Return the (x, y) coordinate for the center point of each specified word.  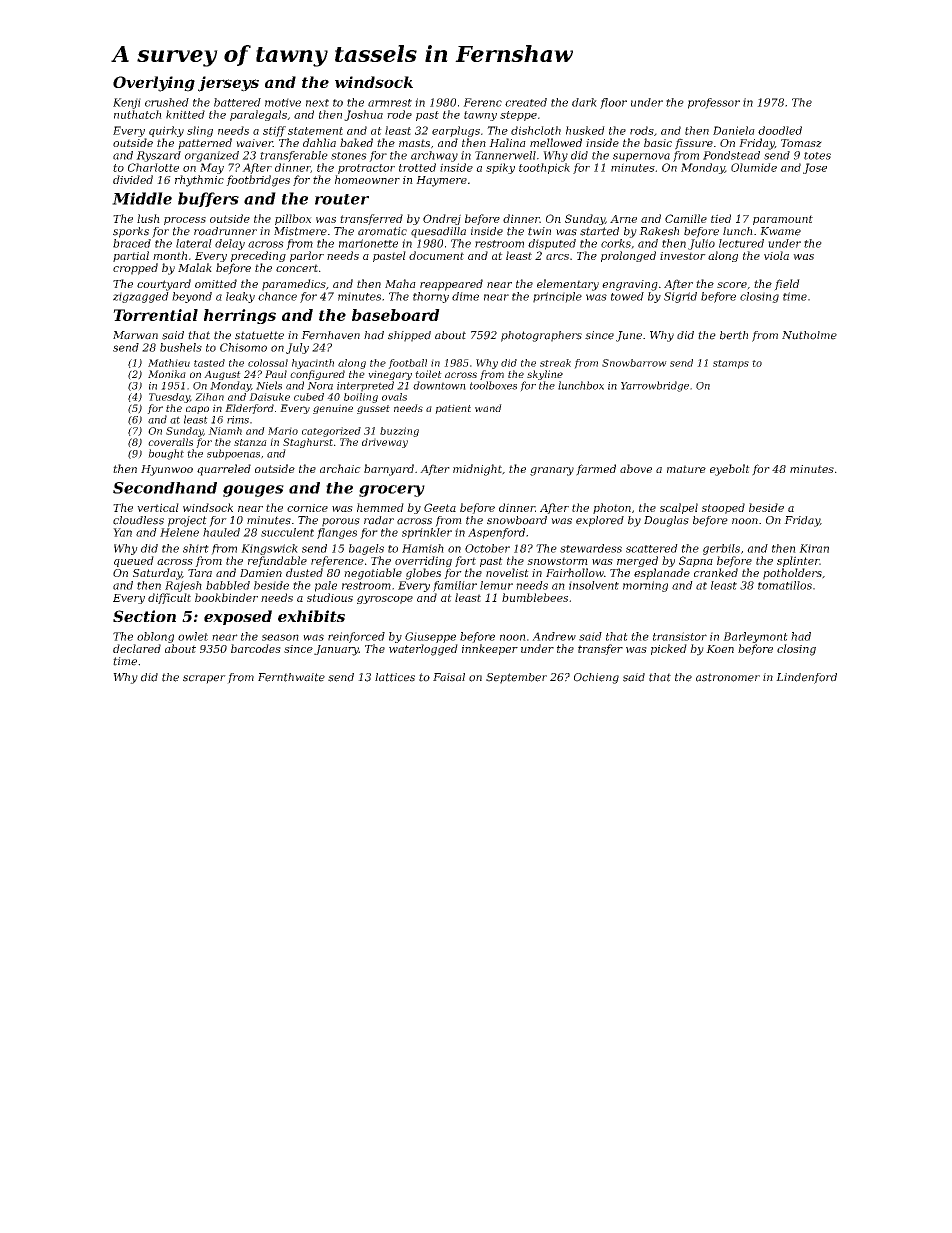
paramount (783, 220)
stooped (723, 508)
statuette (259, 335)
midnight (477, 470)
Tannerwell (505, 155)
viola (776, 255)
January (336, 650)
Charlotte (153, 167)
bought (166, 454)
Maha (400, 283)
